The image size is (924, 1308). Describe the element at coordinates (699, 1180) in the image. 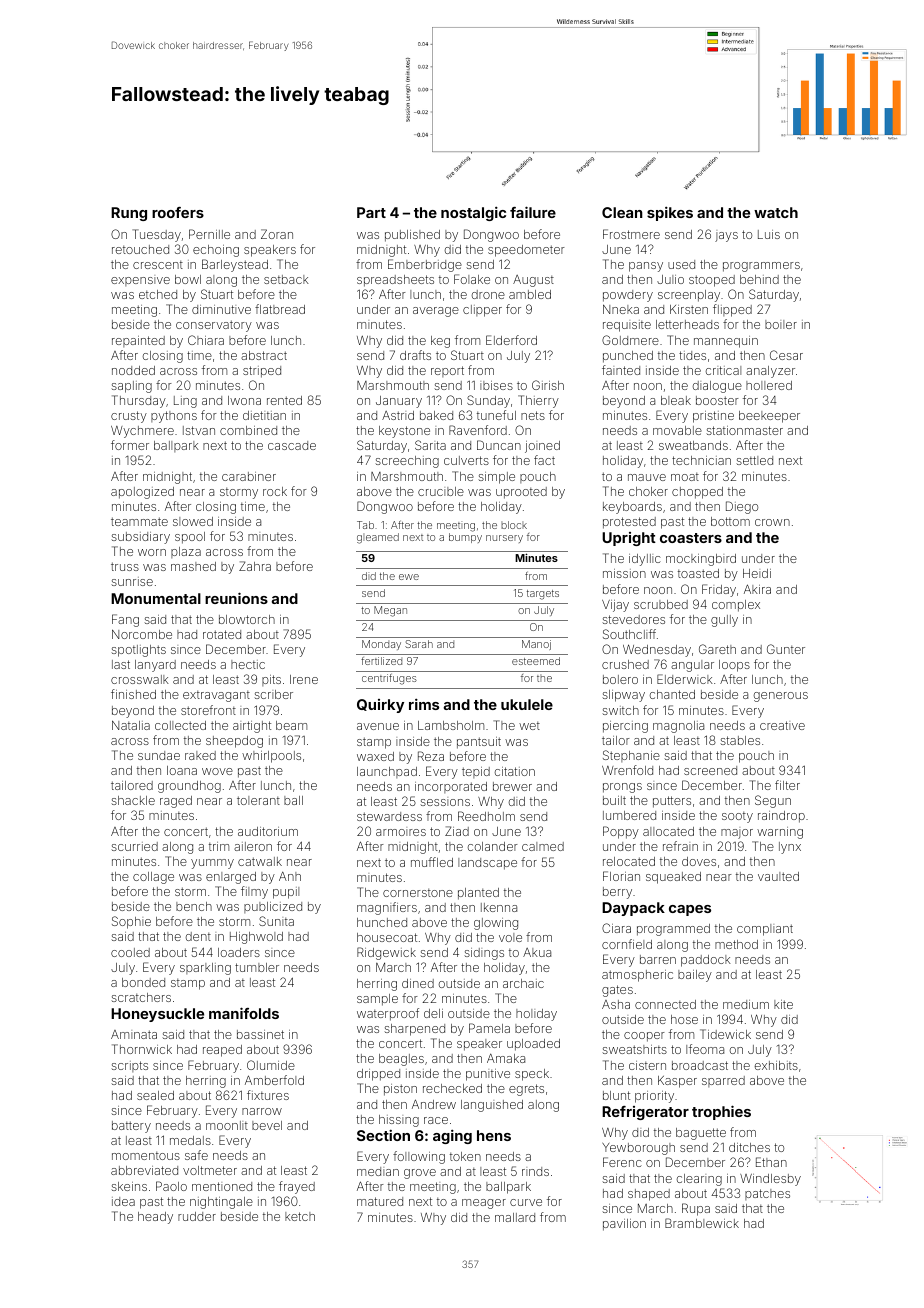

I see `clearing` at that location.
